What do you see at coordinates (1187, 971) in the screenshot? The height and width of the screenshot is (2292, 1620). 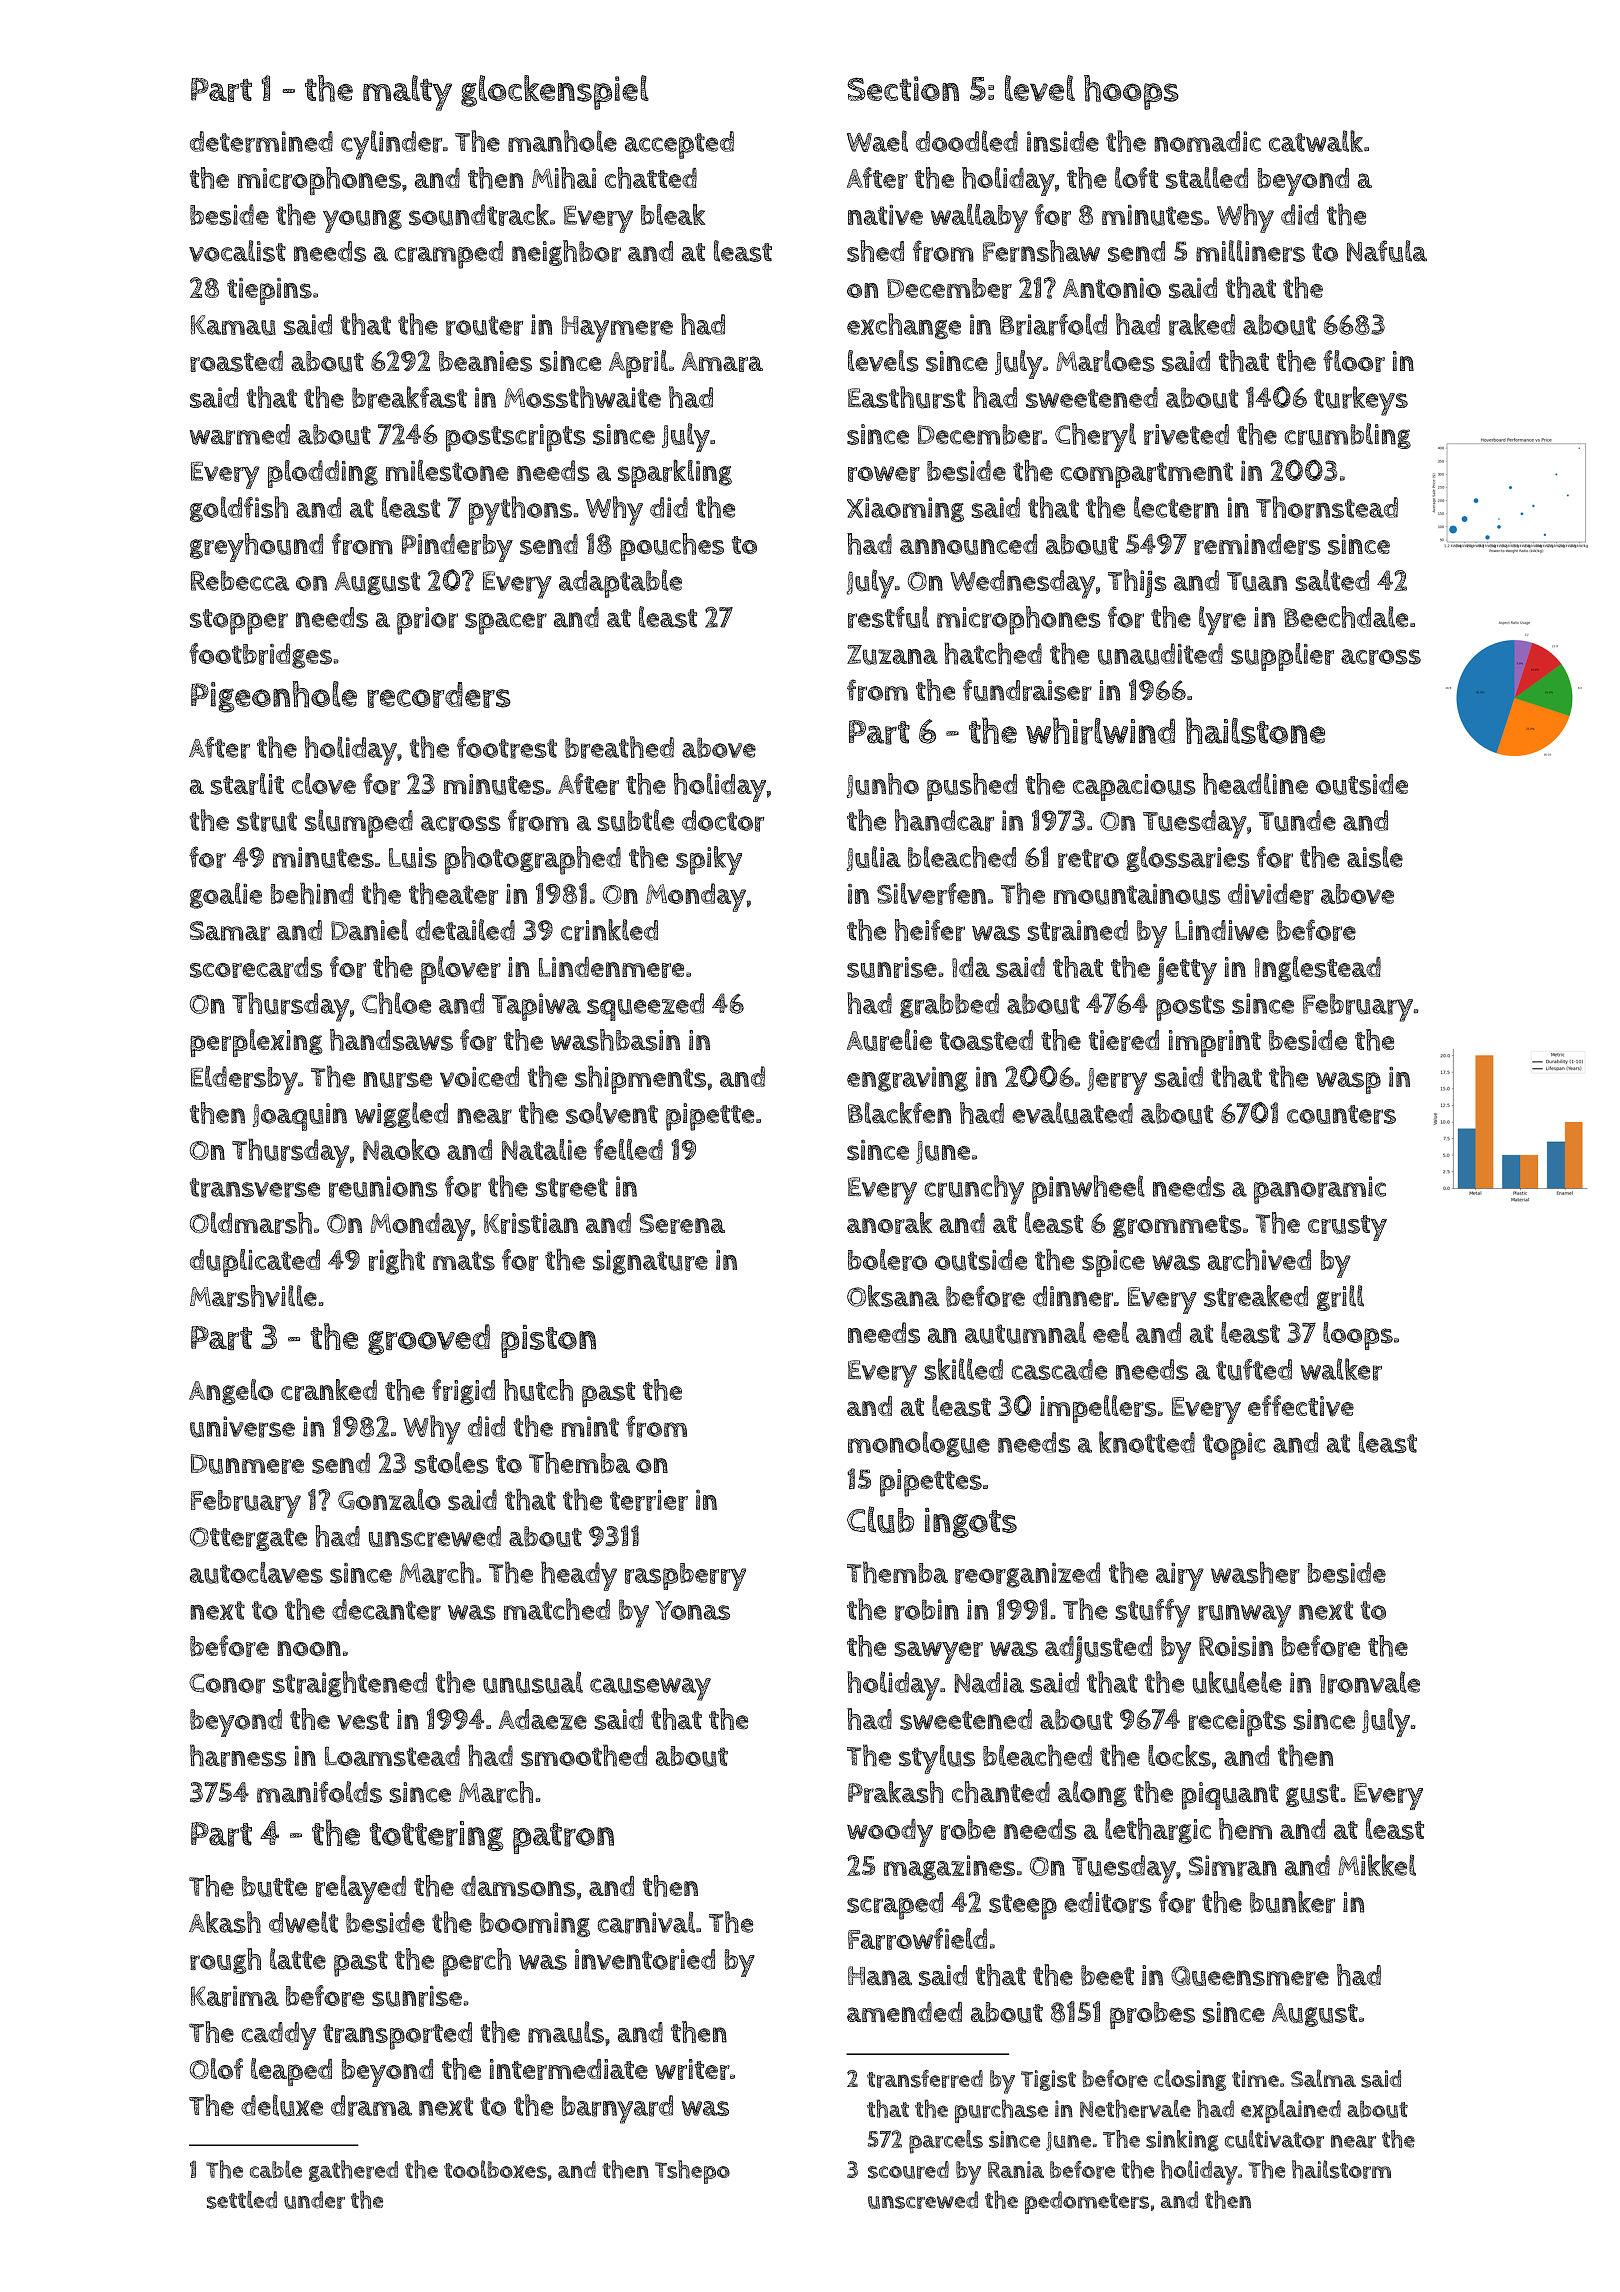 I see `jetty` at bounding box center [1187, 971].
